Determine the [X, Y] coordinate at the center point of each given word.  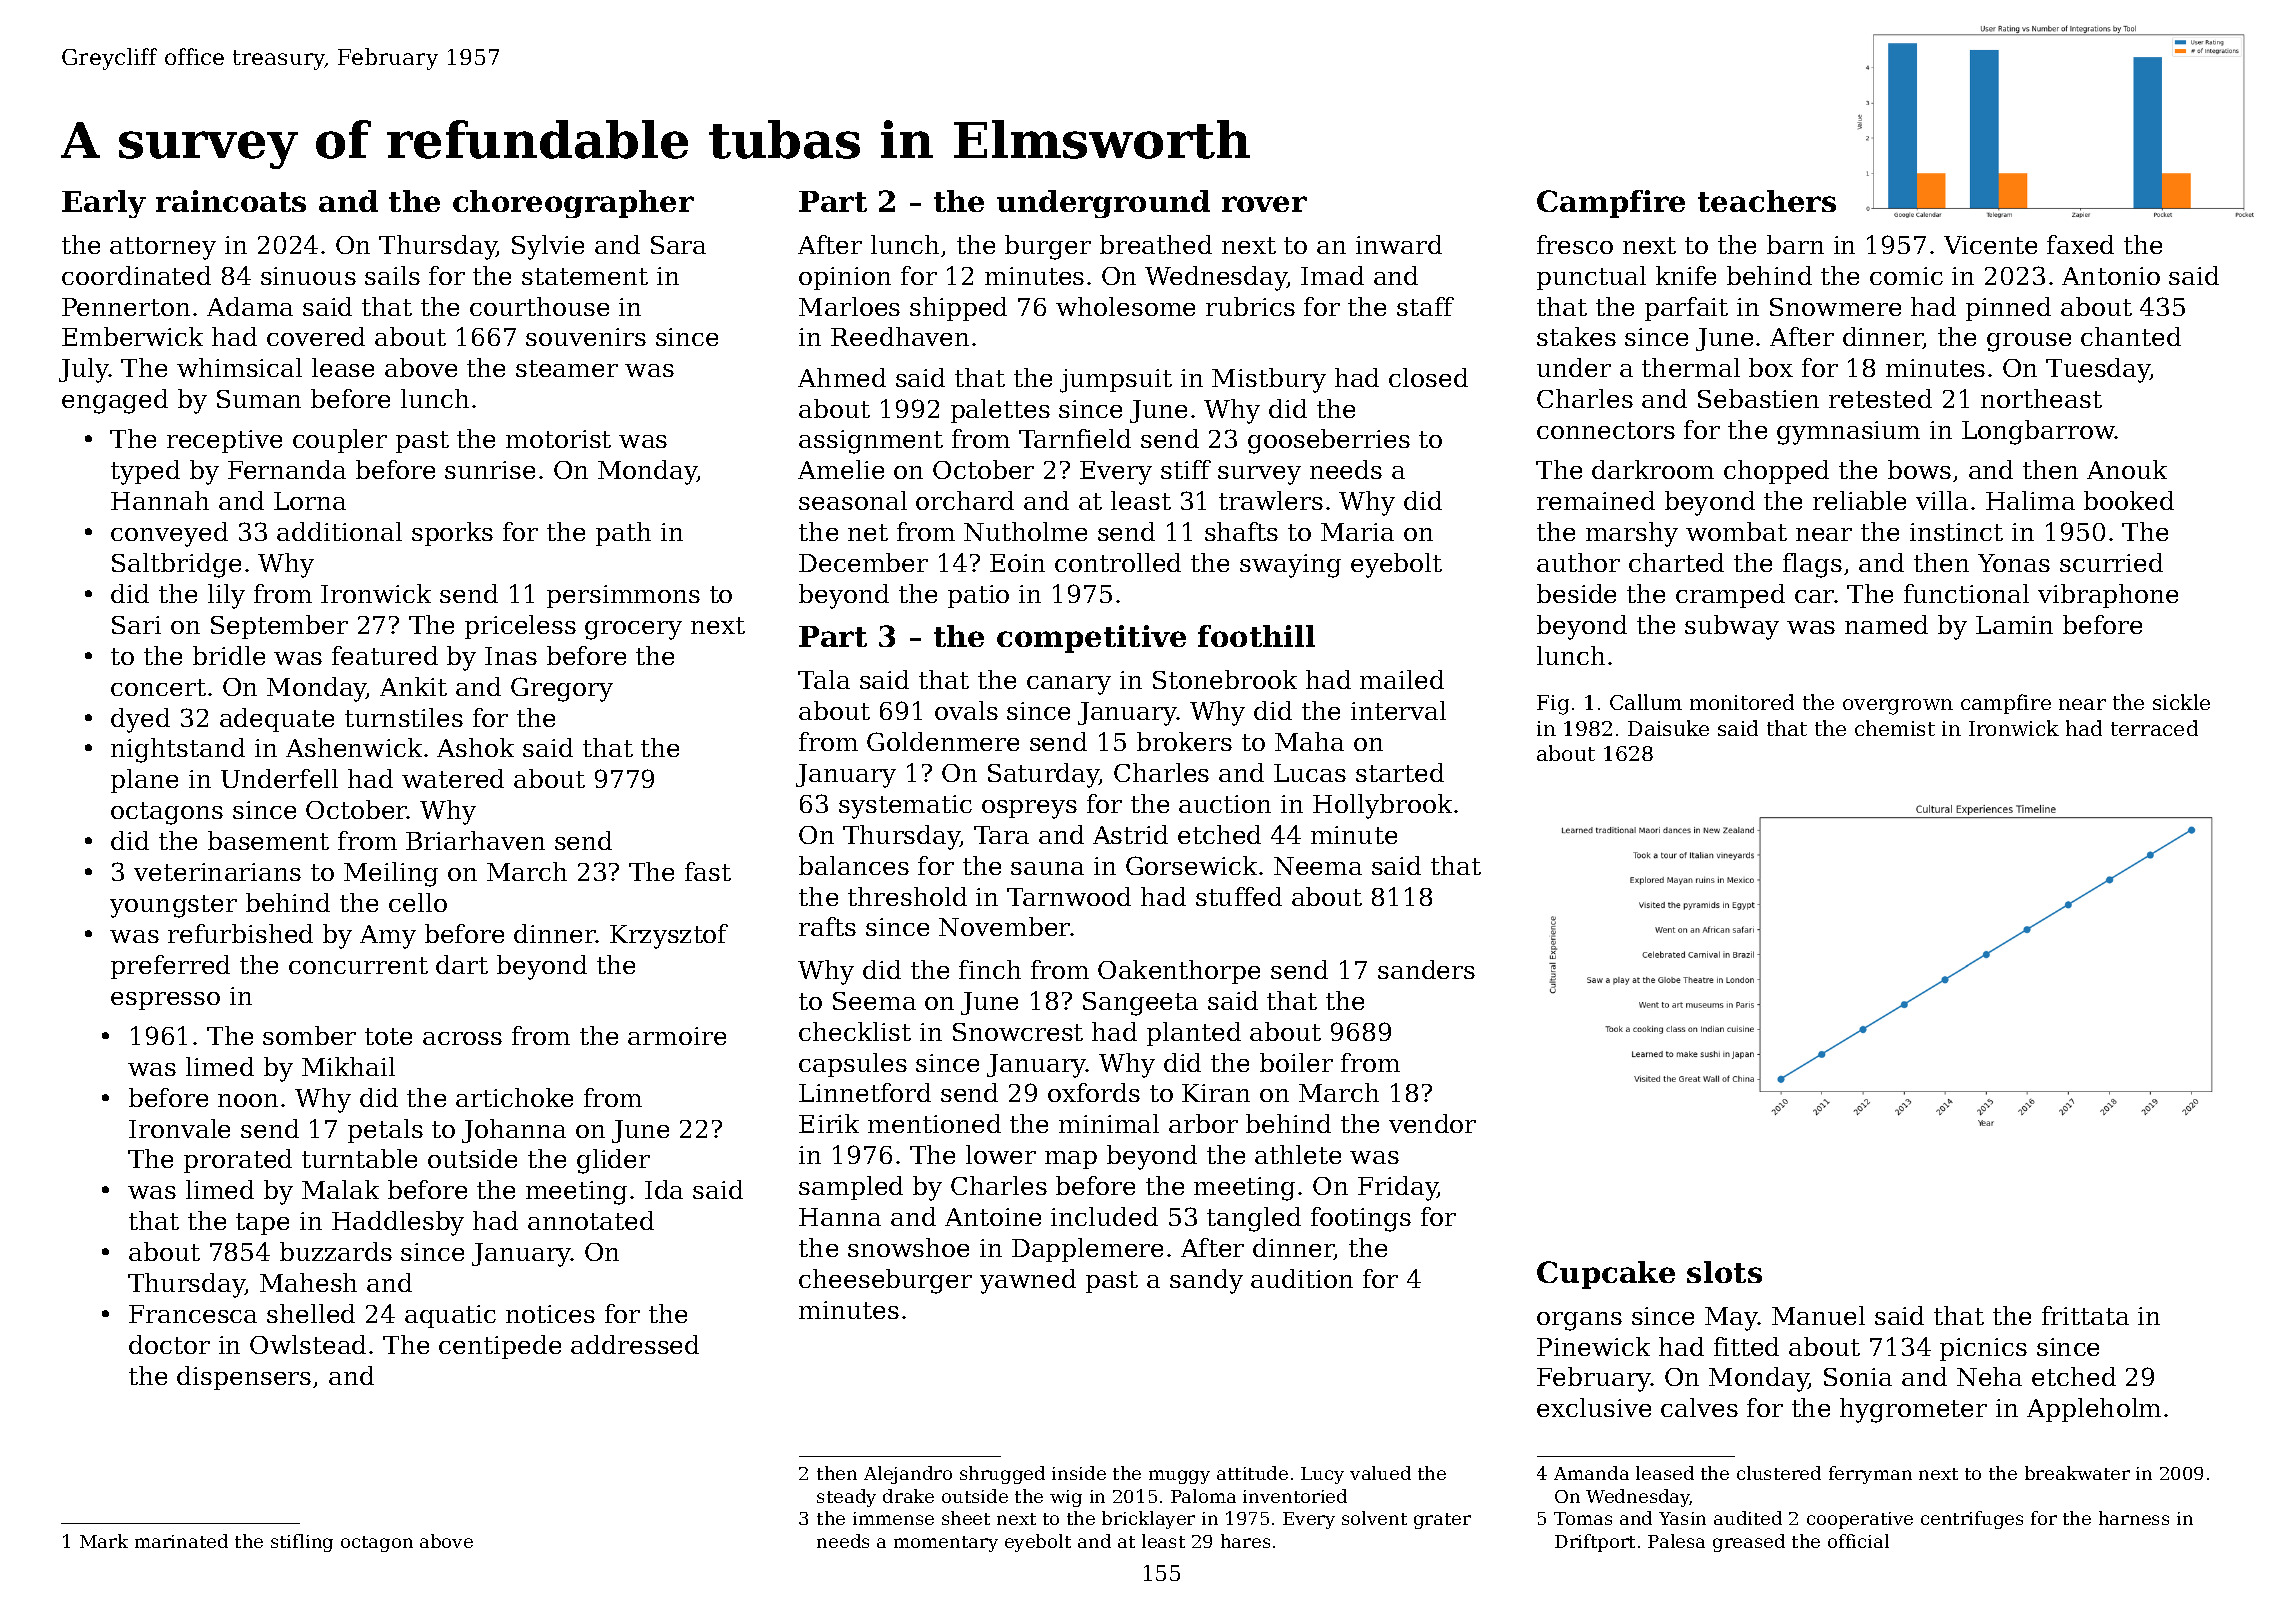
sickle [2181, 702]
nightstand [178, 750]
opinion [845, 278]
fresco [1575, 244]
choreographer [573, 204]
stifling [302, 1543]
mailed [1402, 679]
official [1858, 1541]
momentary [946, 1544]
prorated [238, 1161]
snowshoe [908, 1247]
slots [1724, 1272]
